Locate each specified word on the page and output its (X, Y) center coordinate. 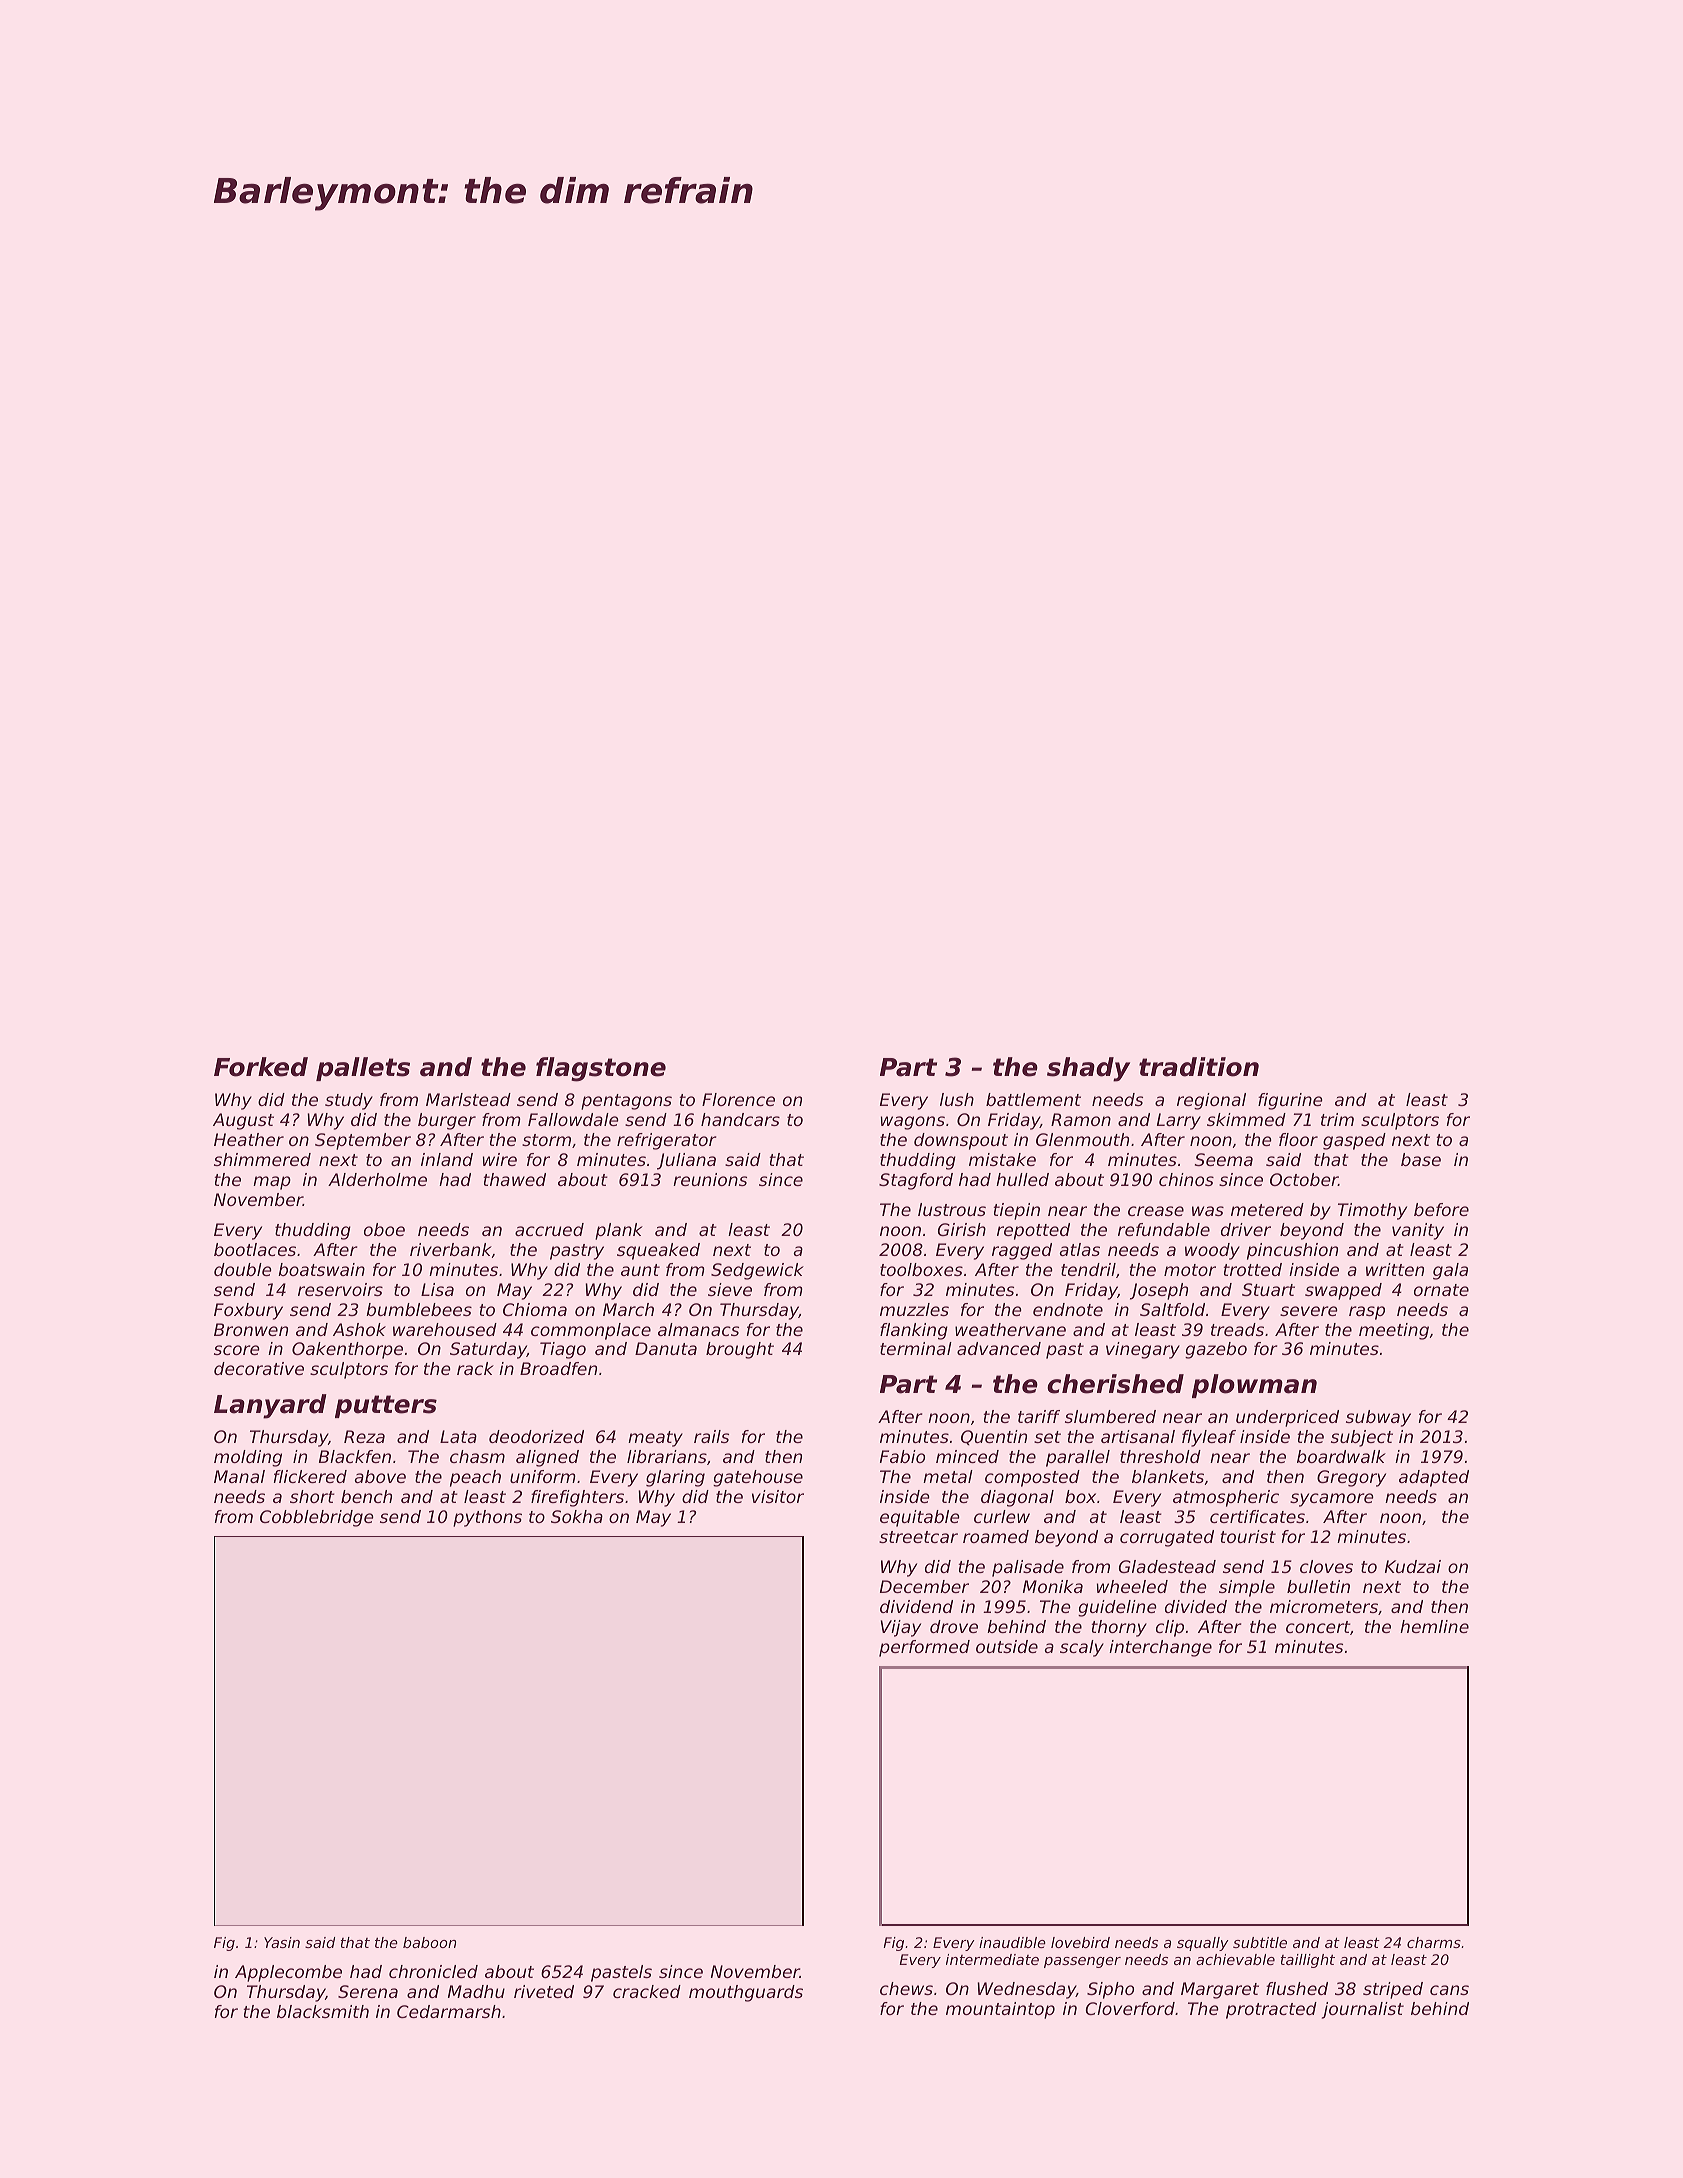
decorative (259, 1368)
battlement (1033, 1099)
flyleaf (1209, 1438)
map (272, 1183)
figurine (1290, 1101)
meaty (655, 1439)
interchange (1160, 1648)
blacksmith (323, 2011)
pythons (487, 1518)
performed (924, 1648)
